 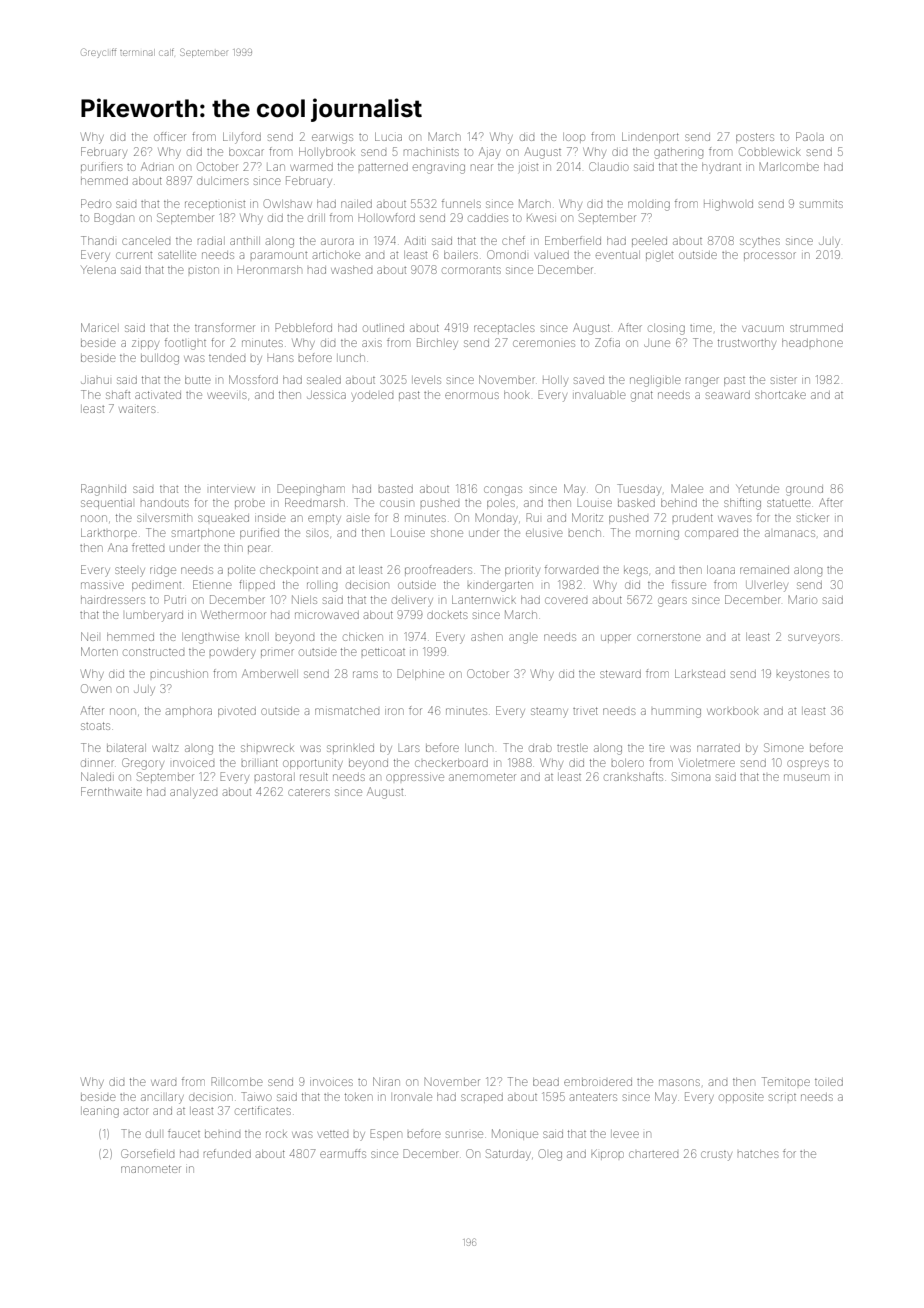 I want to click on workbook, so click(x=733, y=711).
